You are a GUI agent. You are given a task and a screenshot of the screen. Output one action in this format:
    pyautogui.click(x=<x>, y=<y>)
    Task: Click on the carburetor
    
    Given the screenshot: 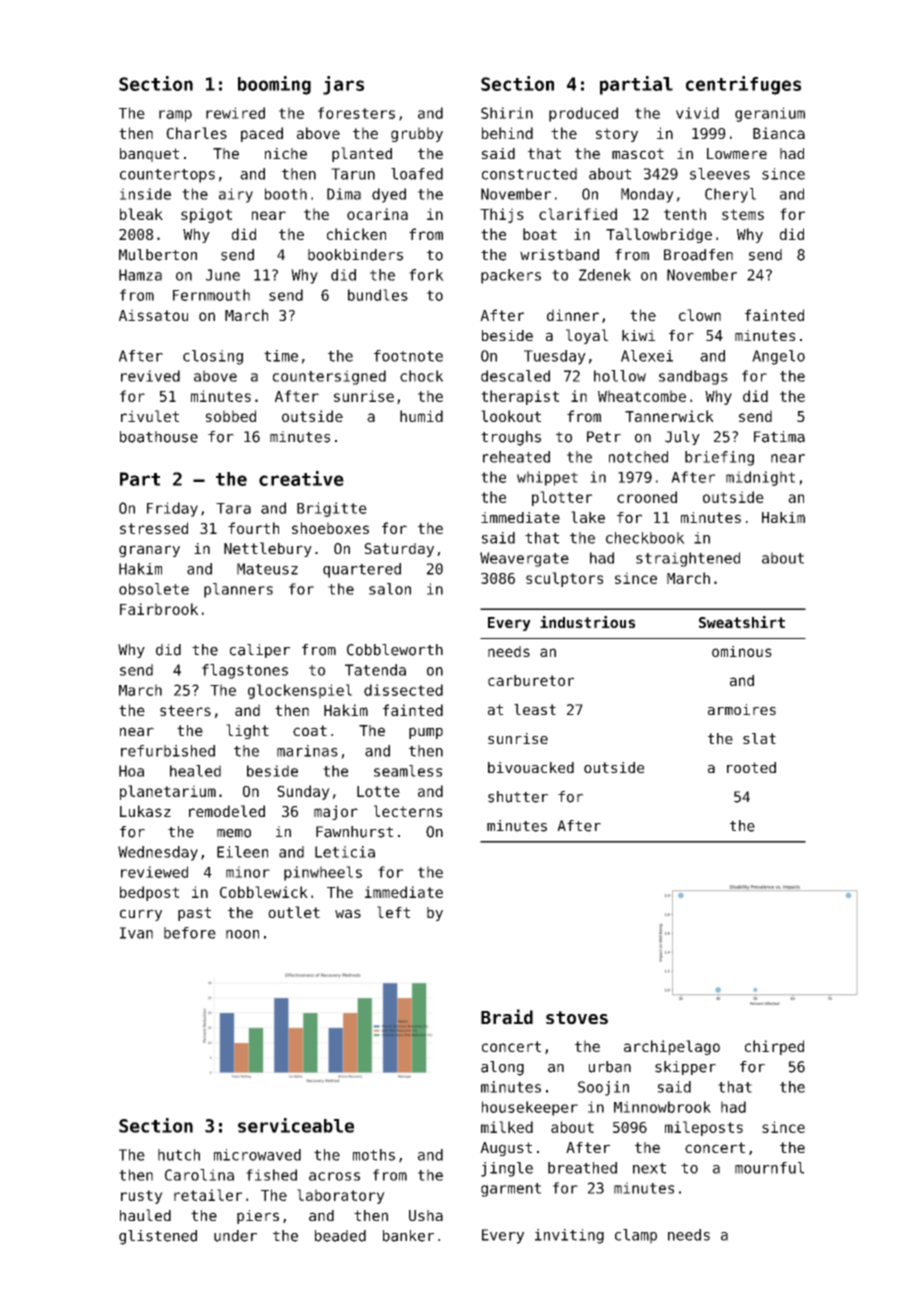 What is the action you would take?
    pyautogui.click(x=531, y=680)
